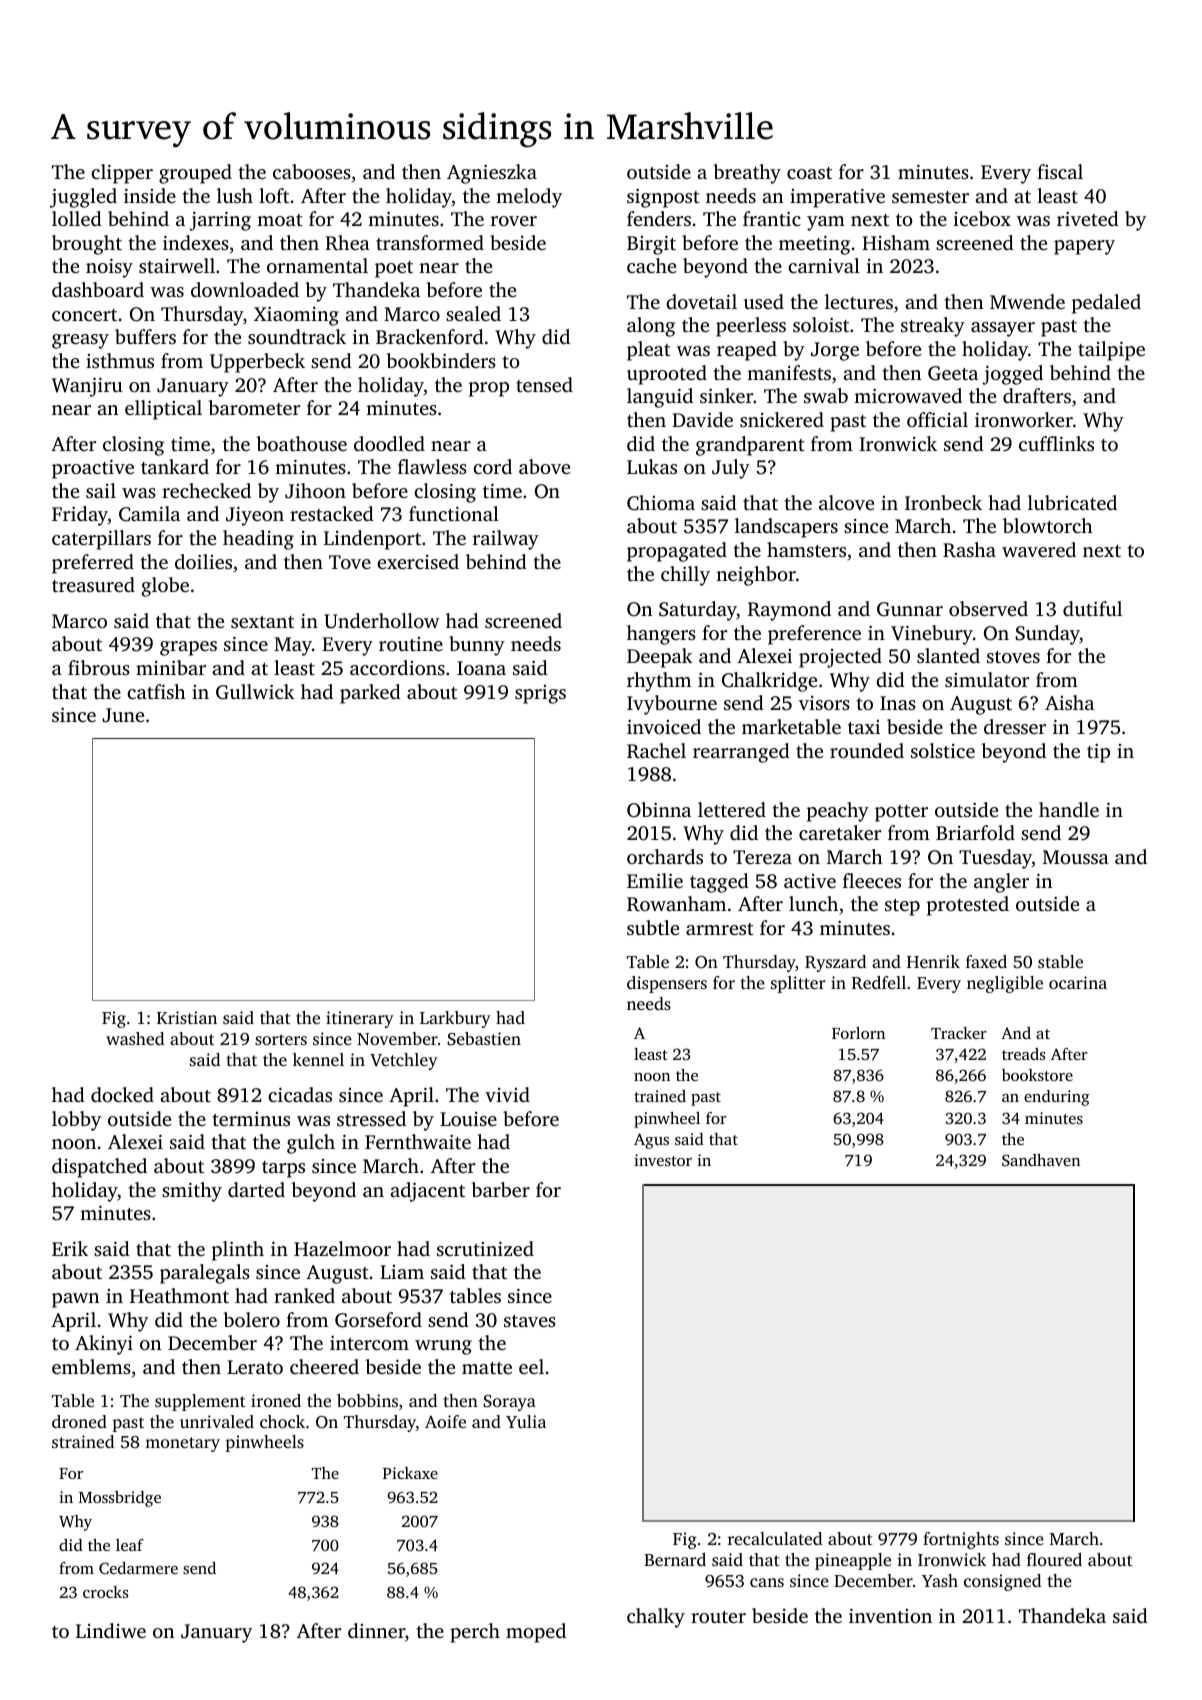 Image resolution: width=1202 pixels, height=1700 pixels. What do you see at coordinates (411, 644) in the image?
I see `routine` at bounding box center [411, 644].
